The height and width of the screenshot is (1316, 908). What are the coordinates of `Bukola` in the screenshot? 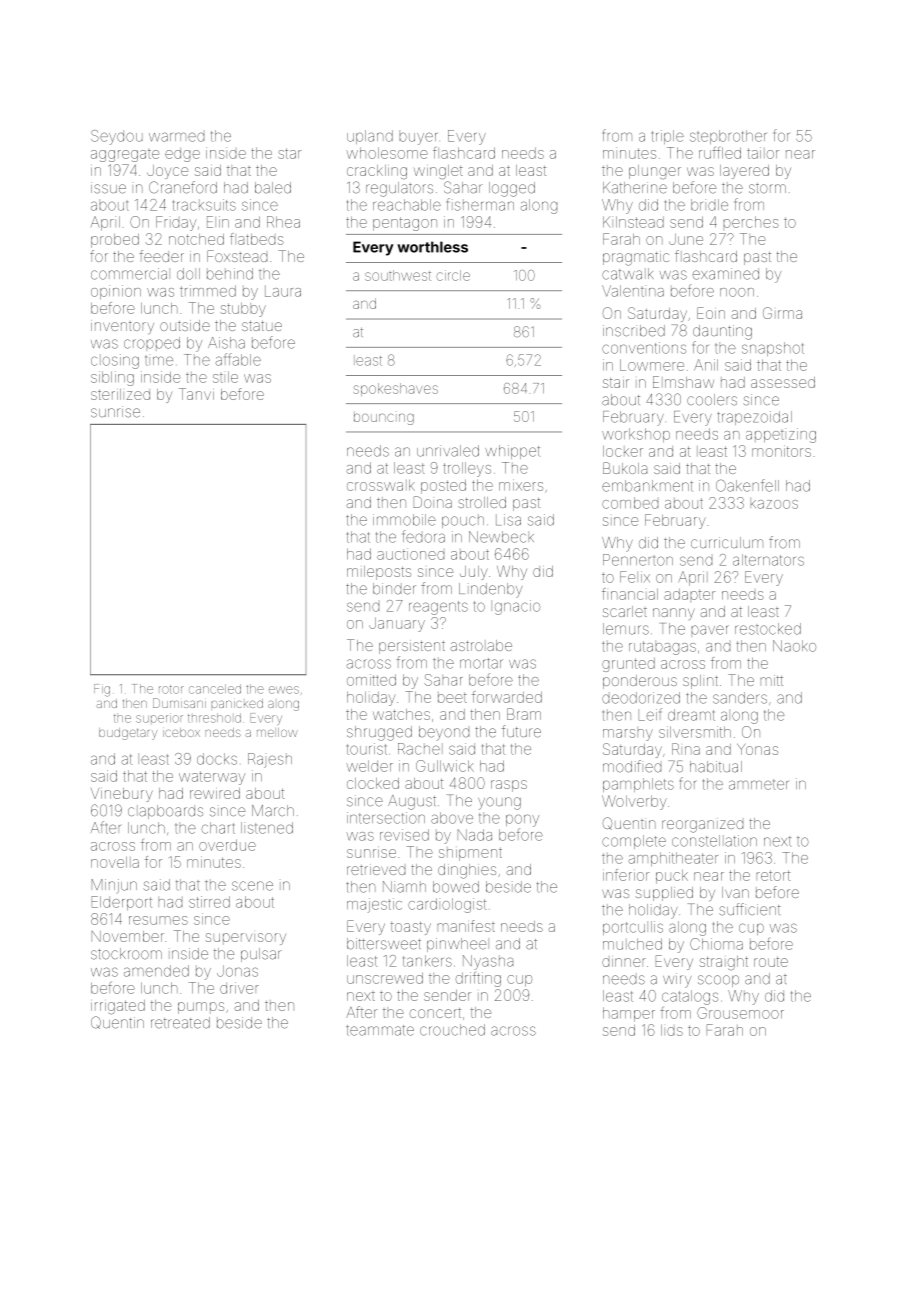 It's located at (625, 468).
